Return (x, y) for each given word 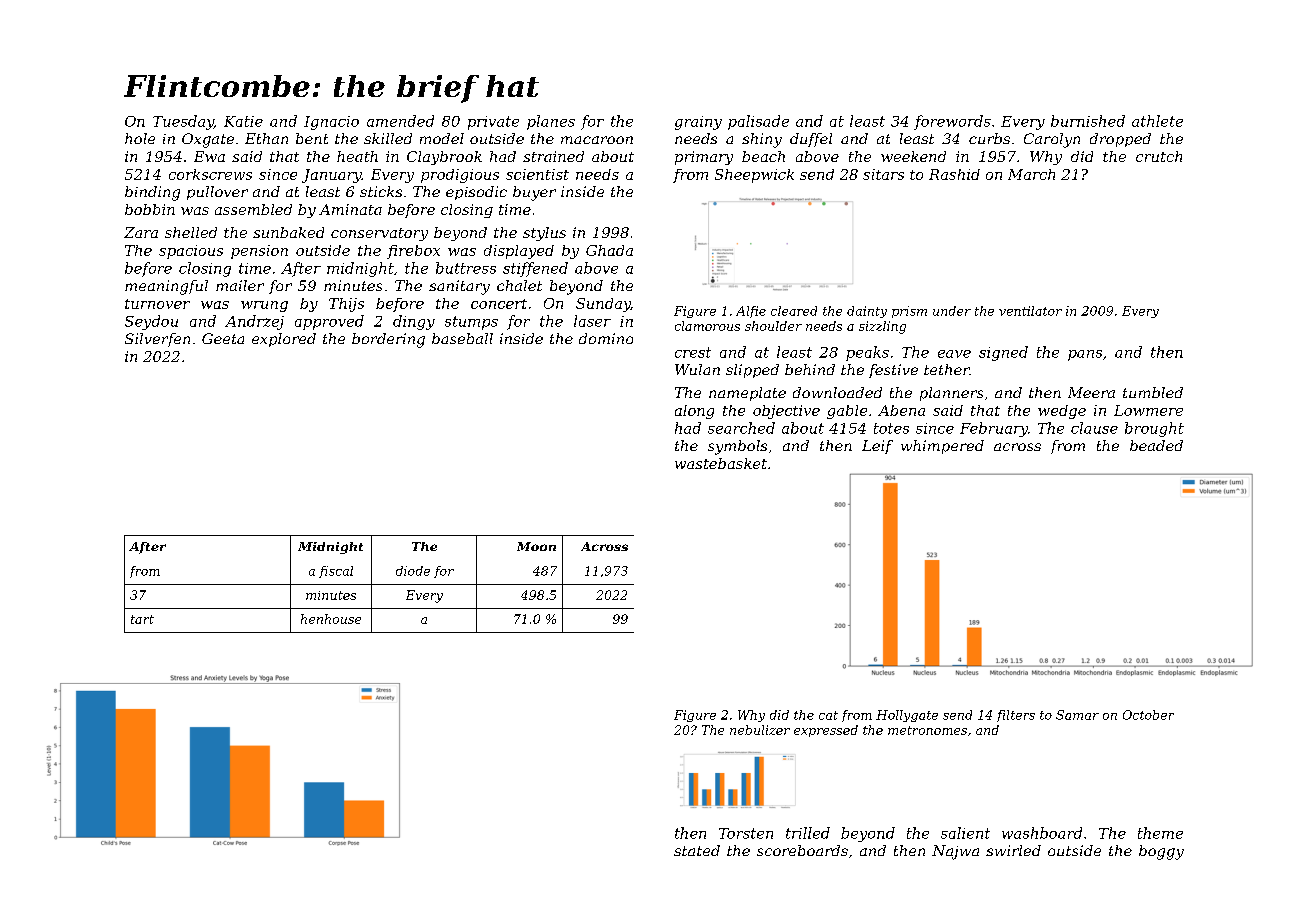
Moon (536, 546)
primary (704, 158)
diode (413, 571)
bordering (388, 340)
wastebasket (721, 463)
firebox (413, 252)
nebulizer (760, 730)
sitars (883, 174)
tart (142, 619)
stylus (544, 234)
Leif (877, 447)
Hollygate (907, 716)
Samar (1077, 715)
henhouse (331, 619)
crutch (1159, 156)
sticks (381, 191)
